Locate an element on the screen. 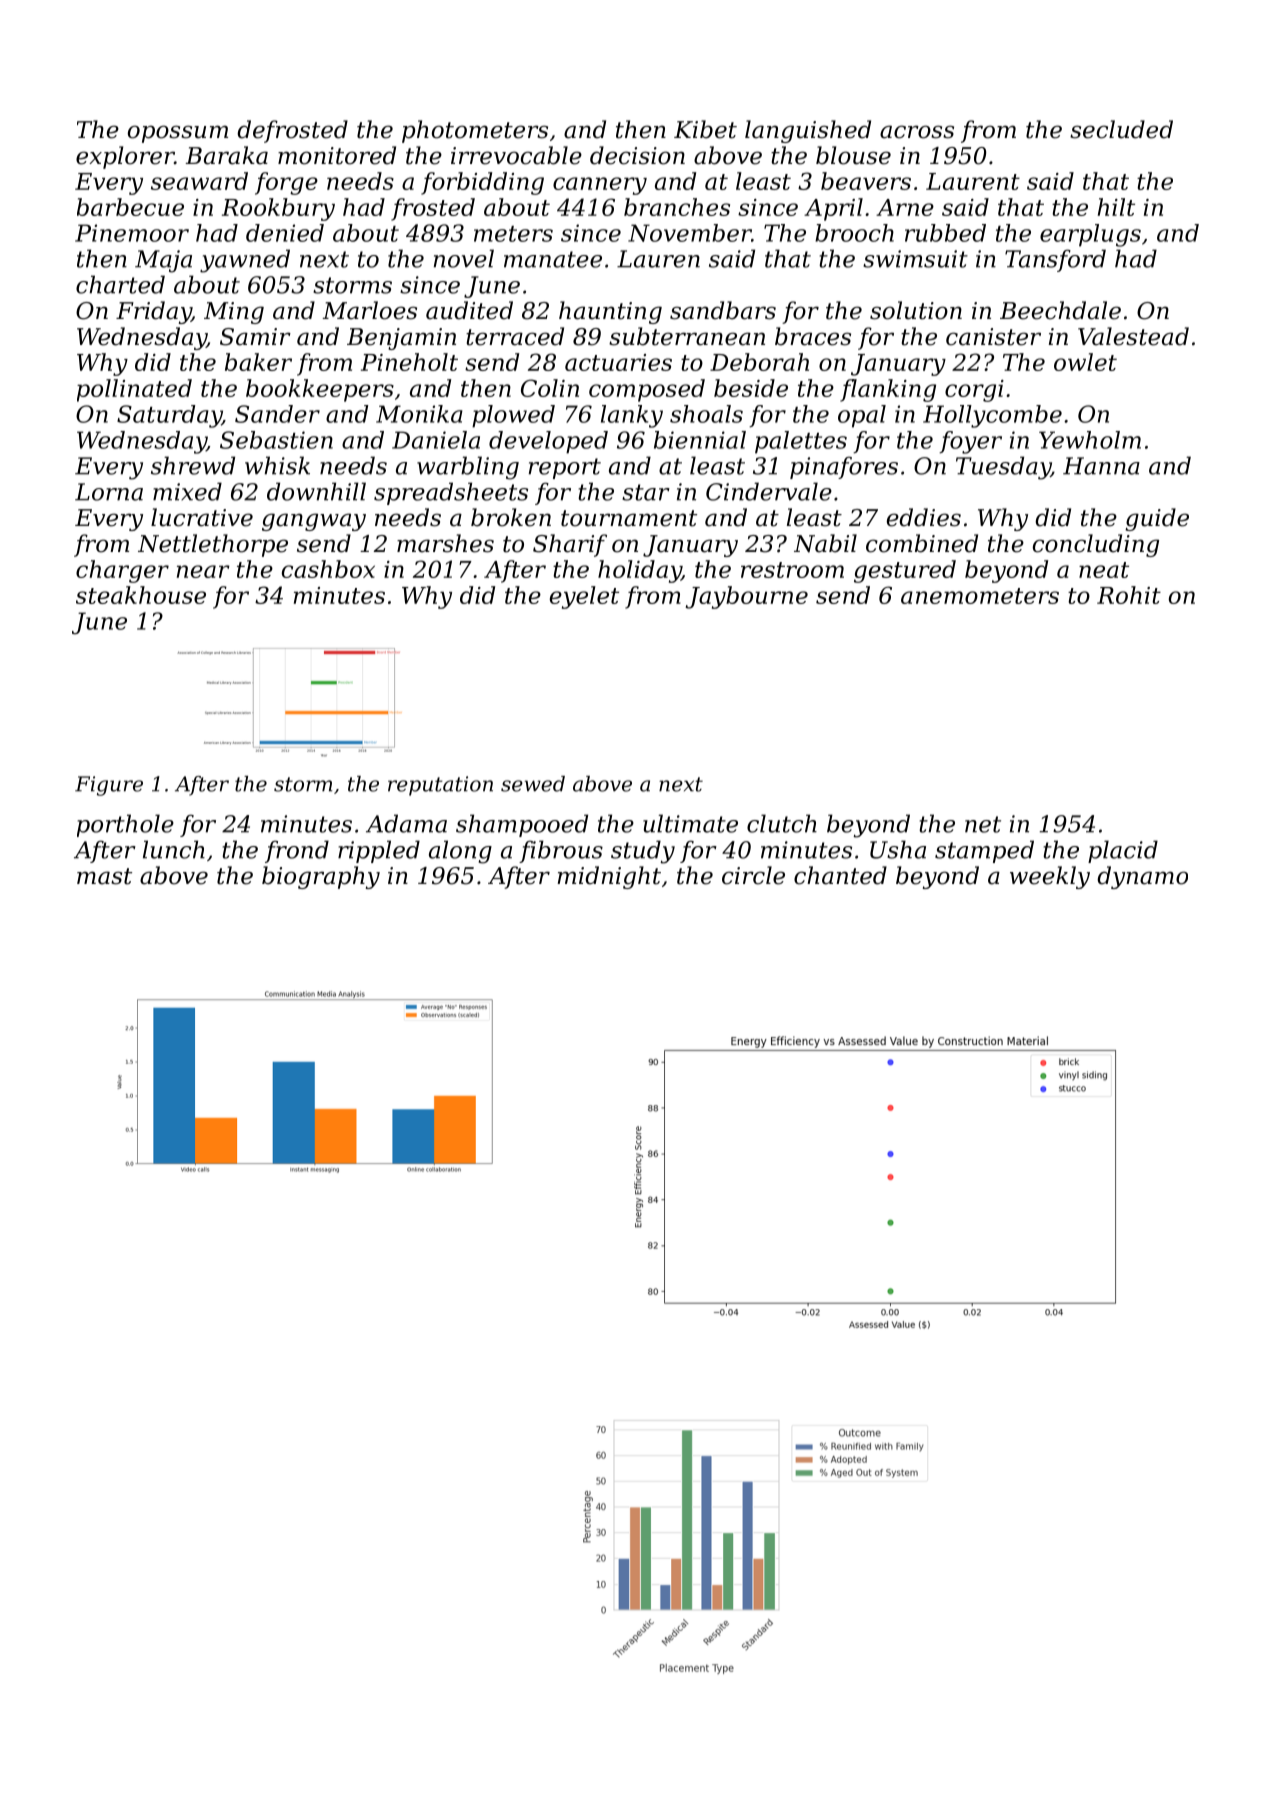 This screenshot has width=1279, height=1809. reputation is located at coordinates (440, 786).
